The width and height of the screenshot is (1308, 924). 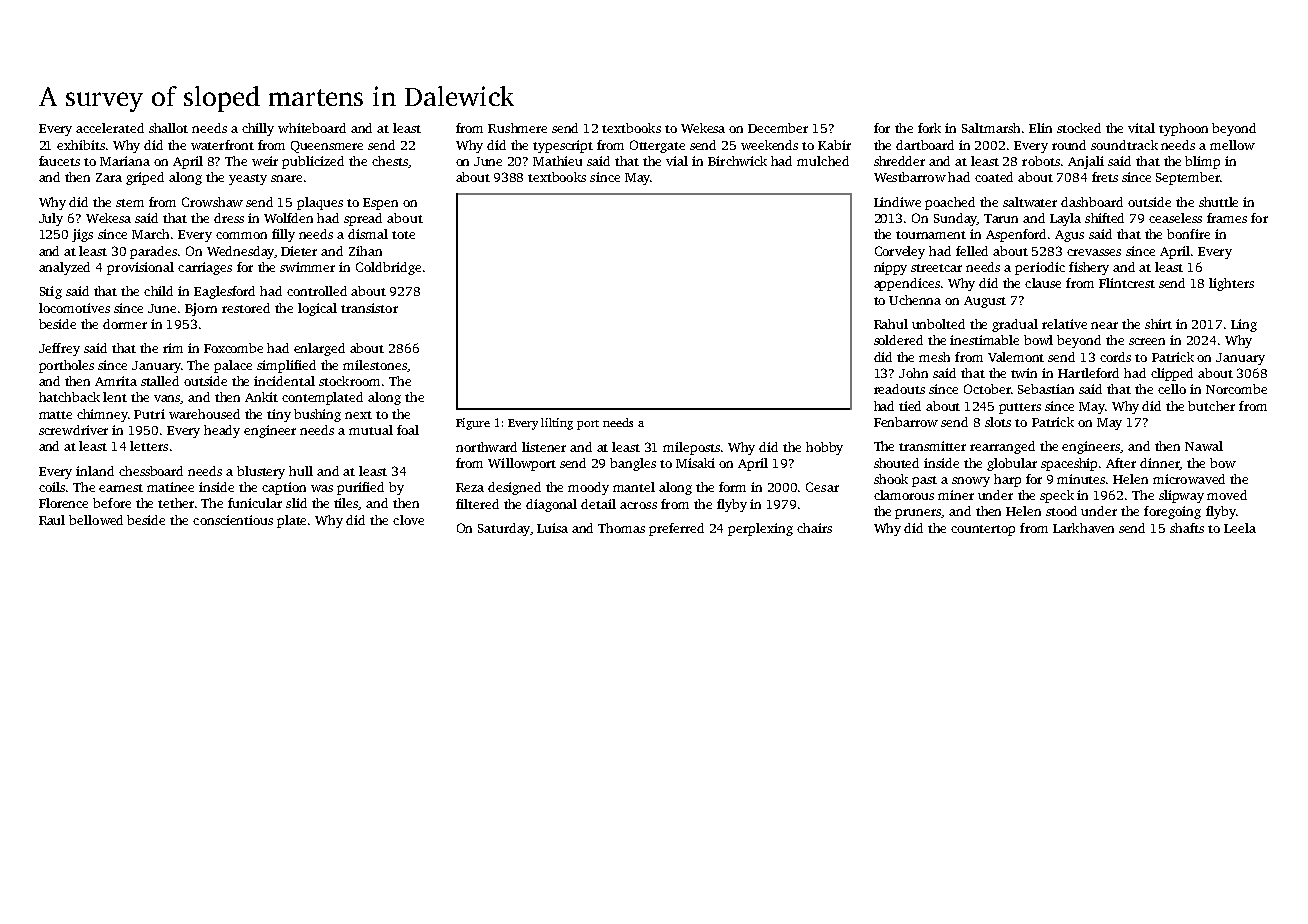 What do you see at coordinates (69, 397) in the screenshot?
I see `hatchback` at bounding box center [69, 397].
